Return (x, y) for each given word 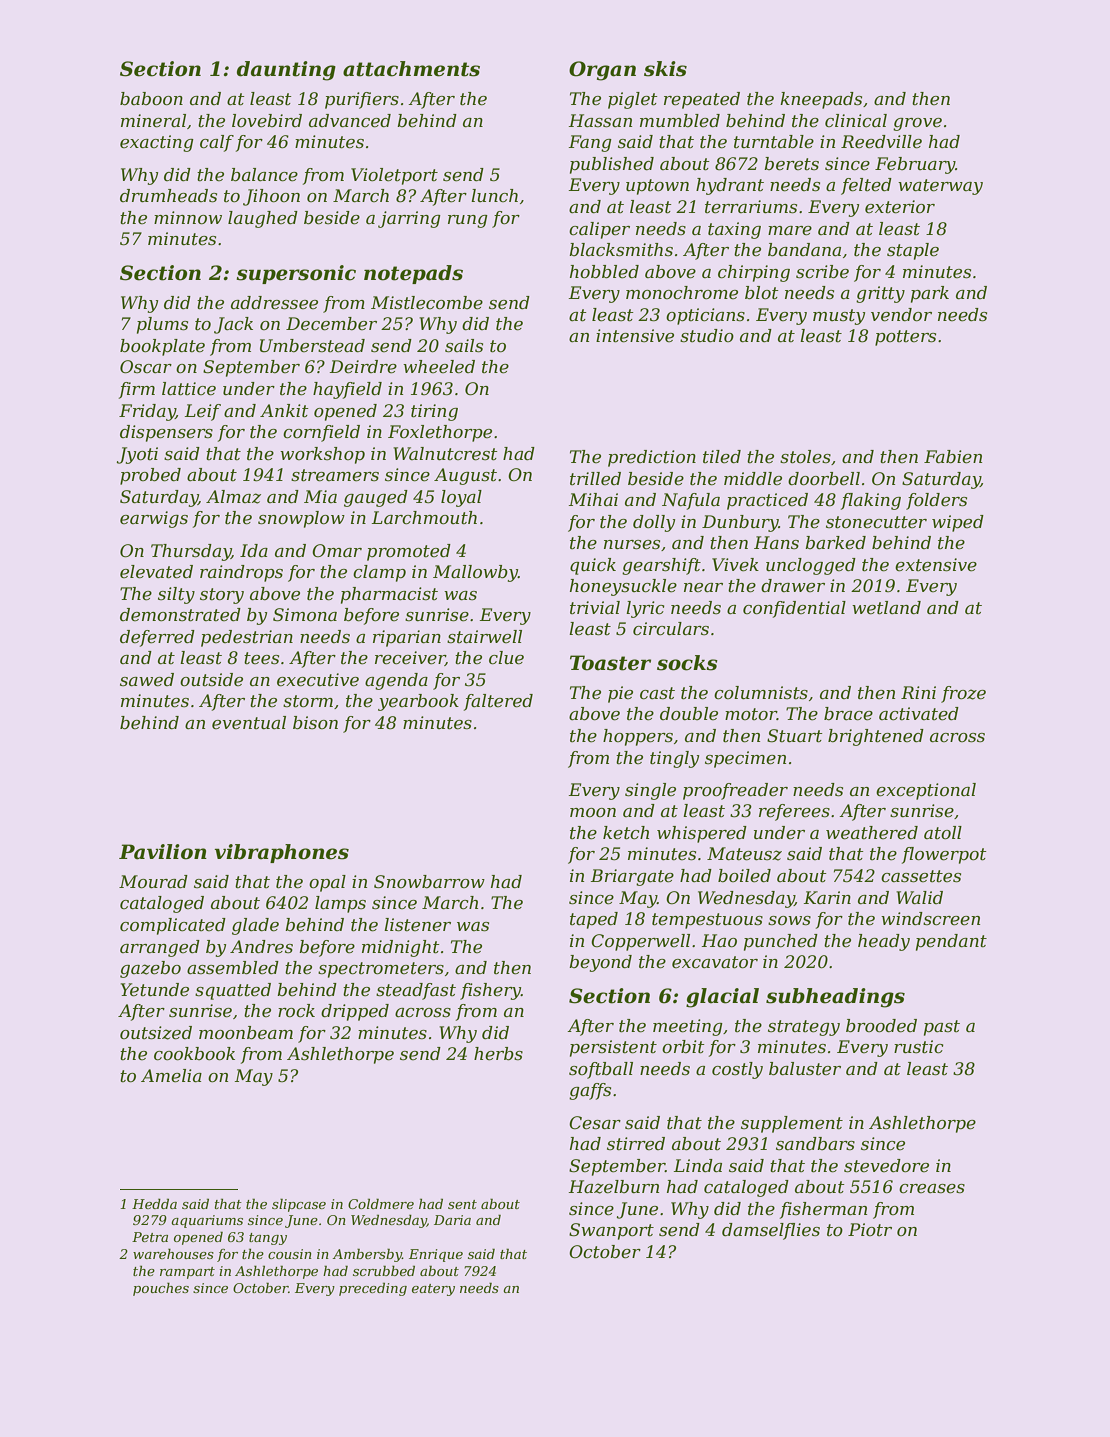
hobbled (604, 272)
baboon (151, 99)
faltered (498, 702)
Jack (233, 325)
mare (790, 231)
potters (905, 338)
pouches (161, 1289)
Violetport (394, 176)
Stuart (795, 736)
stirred (636, 1143)
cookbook (194, 1054)
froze (963, 694)
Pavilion (163, 852)
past (942, 1028)
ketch (626, 833)
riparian (407, 638)
